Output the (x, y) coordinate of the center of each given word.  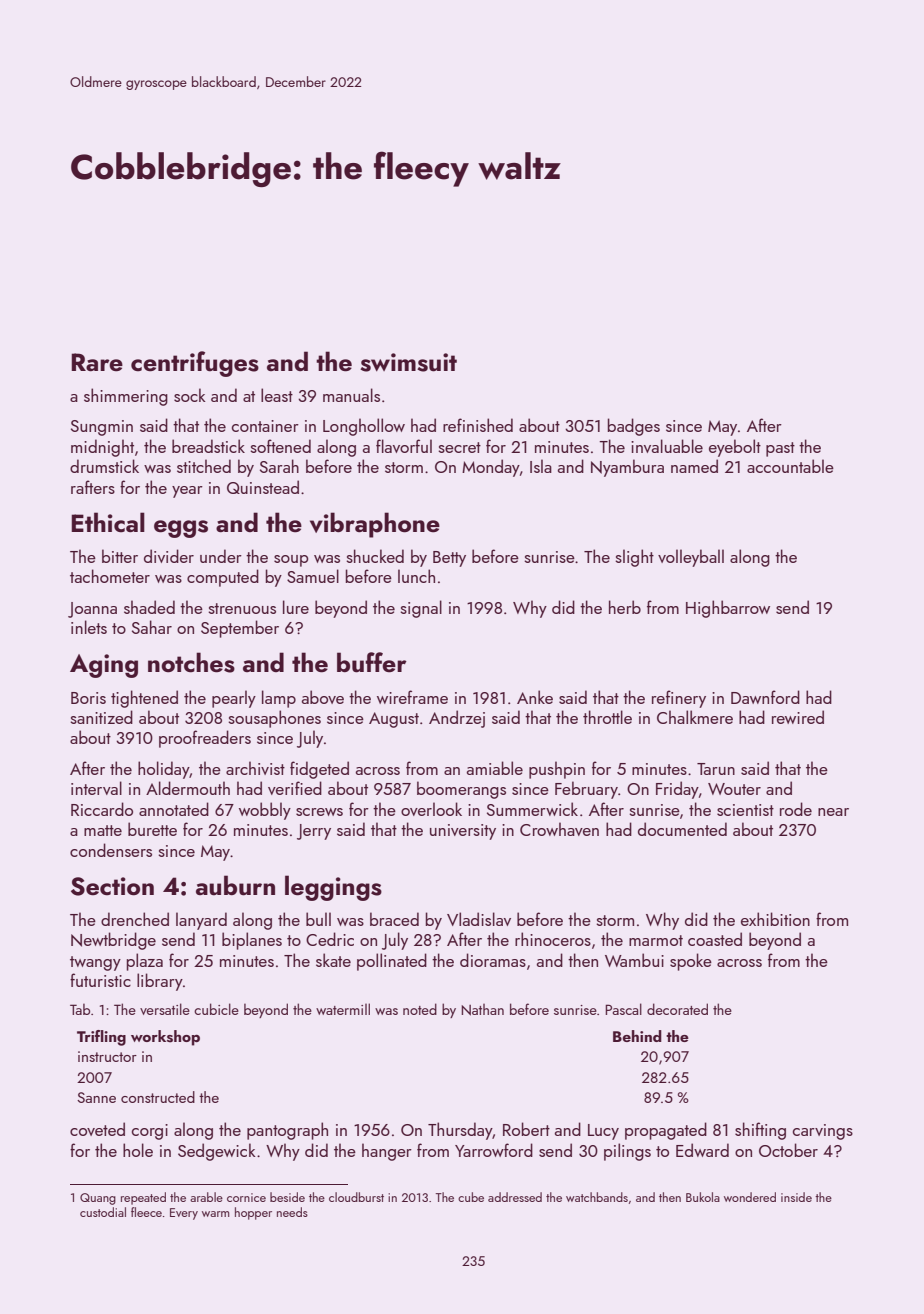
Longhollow (364, 427)
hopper (253, 1213)
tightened (144, 699)
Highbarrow (728, 609)
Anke (535, 697)
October (788, 1150)
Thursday (460, 1131)
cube (471, 1197)
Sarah (279, 466)
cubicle (216, 1009)
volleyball (691, 558)
